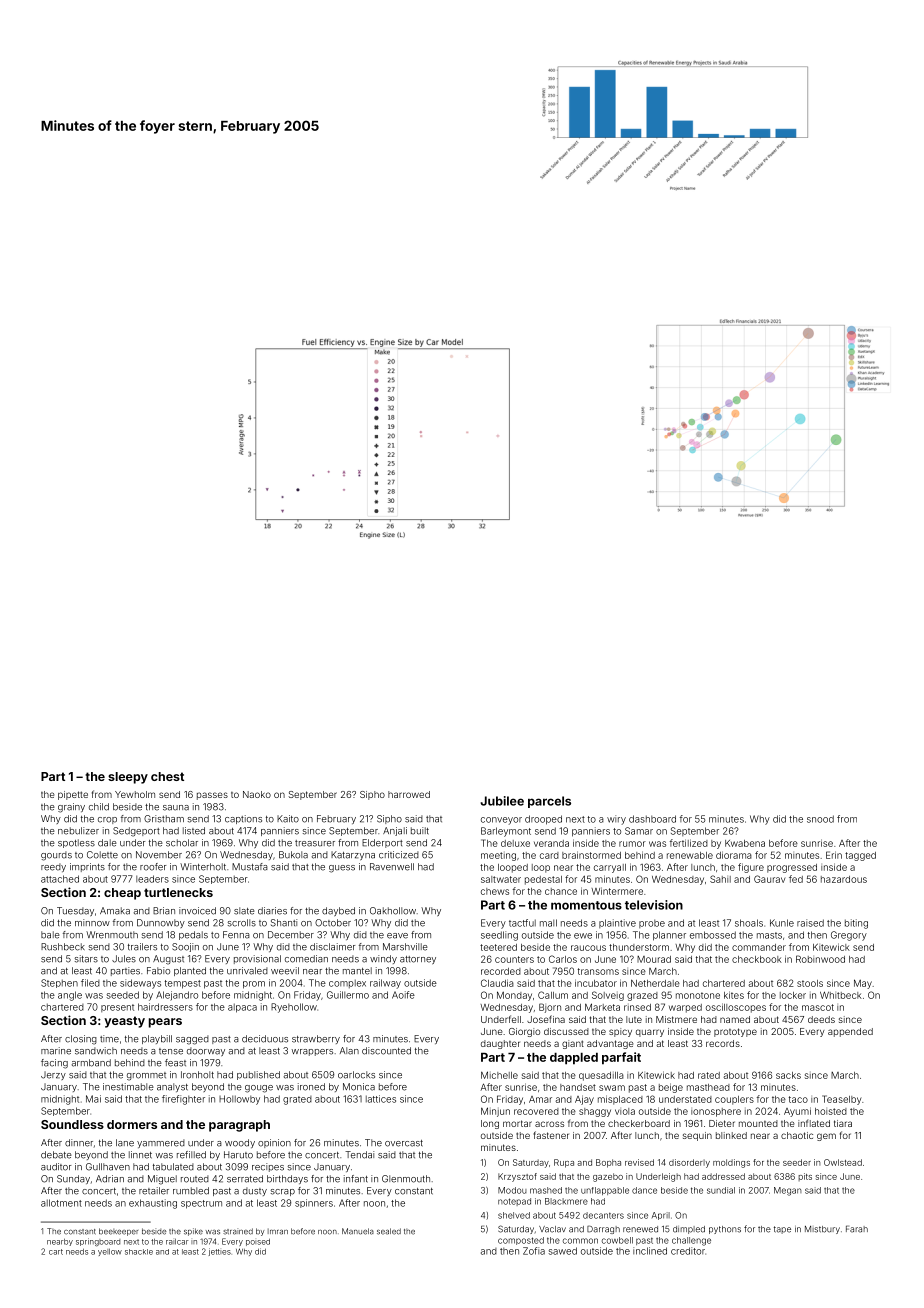 Image resolution: width=924 pixels, height=1308 pixels. What do you see at coordinates (220, 1252) in the screenshot?
I see `jetties` at bounding box center [220, 1252].
